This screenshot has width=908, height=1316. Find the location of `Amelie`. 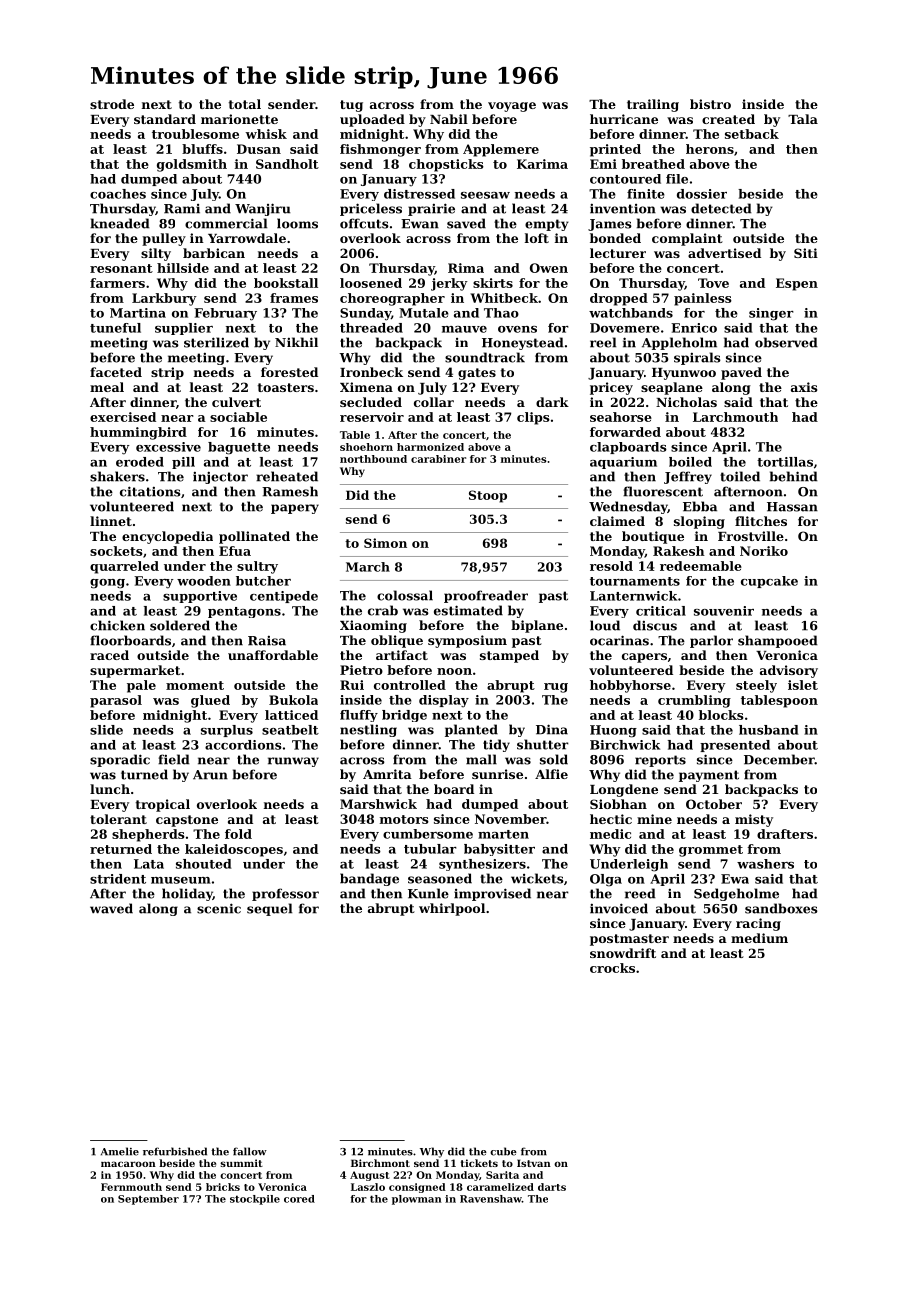

Amelie is located at coordinates (120, 1151).
